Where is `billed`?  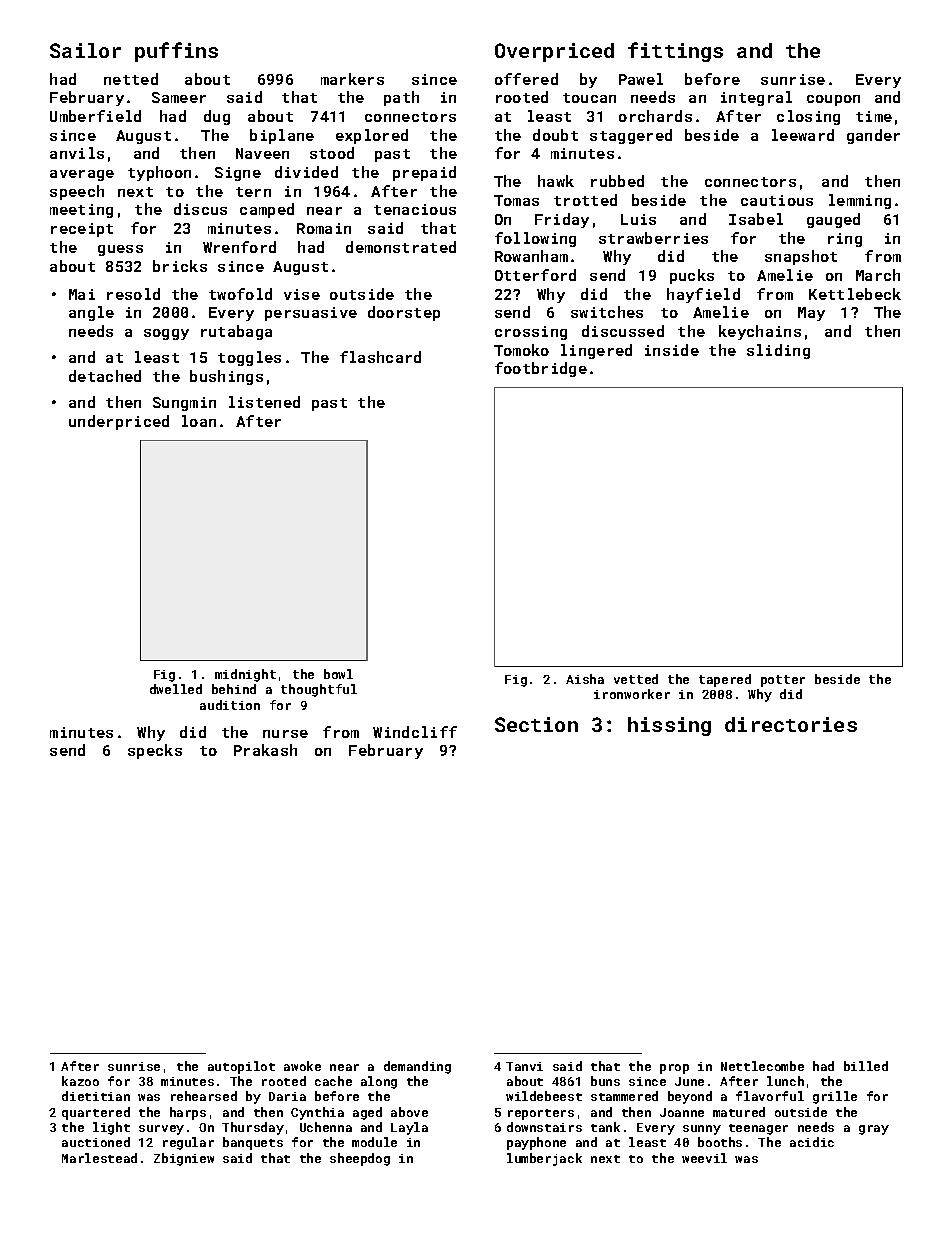 billed is located at coordinates (866, 1066).
